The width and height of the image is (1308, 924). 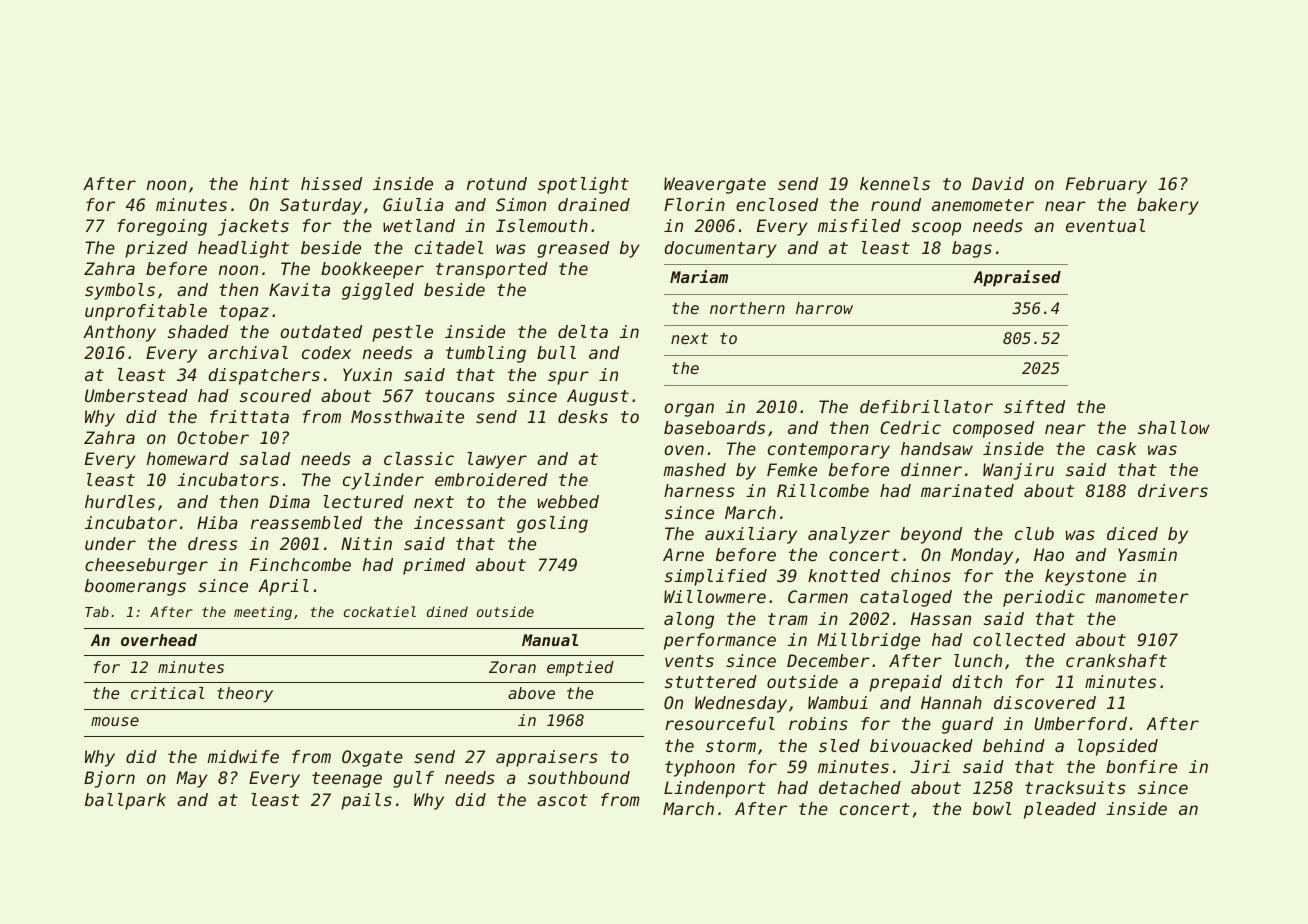 What do you see at coordinates (921, 575) in the image?
I see `chinos` at bounding box center [921, 575].
